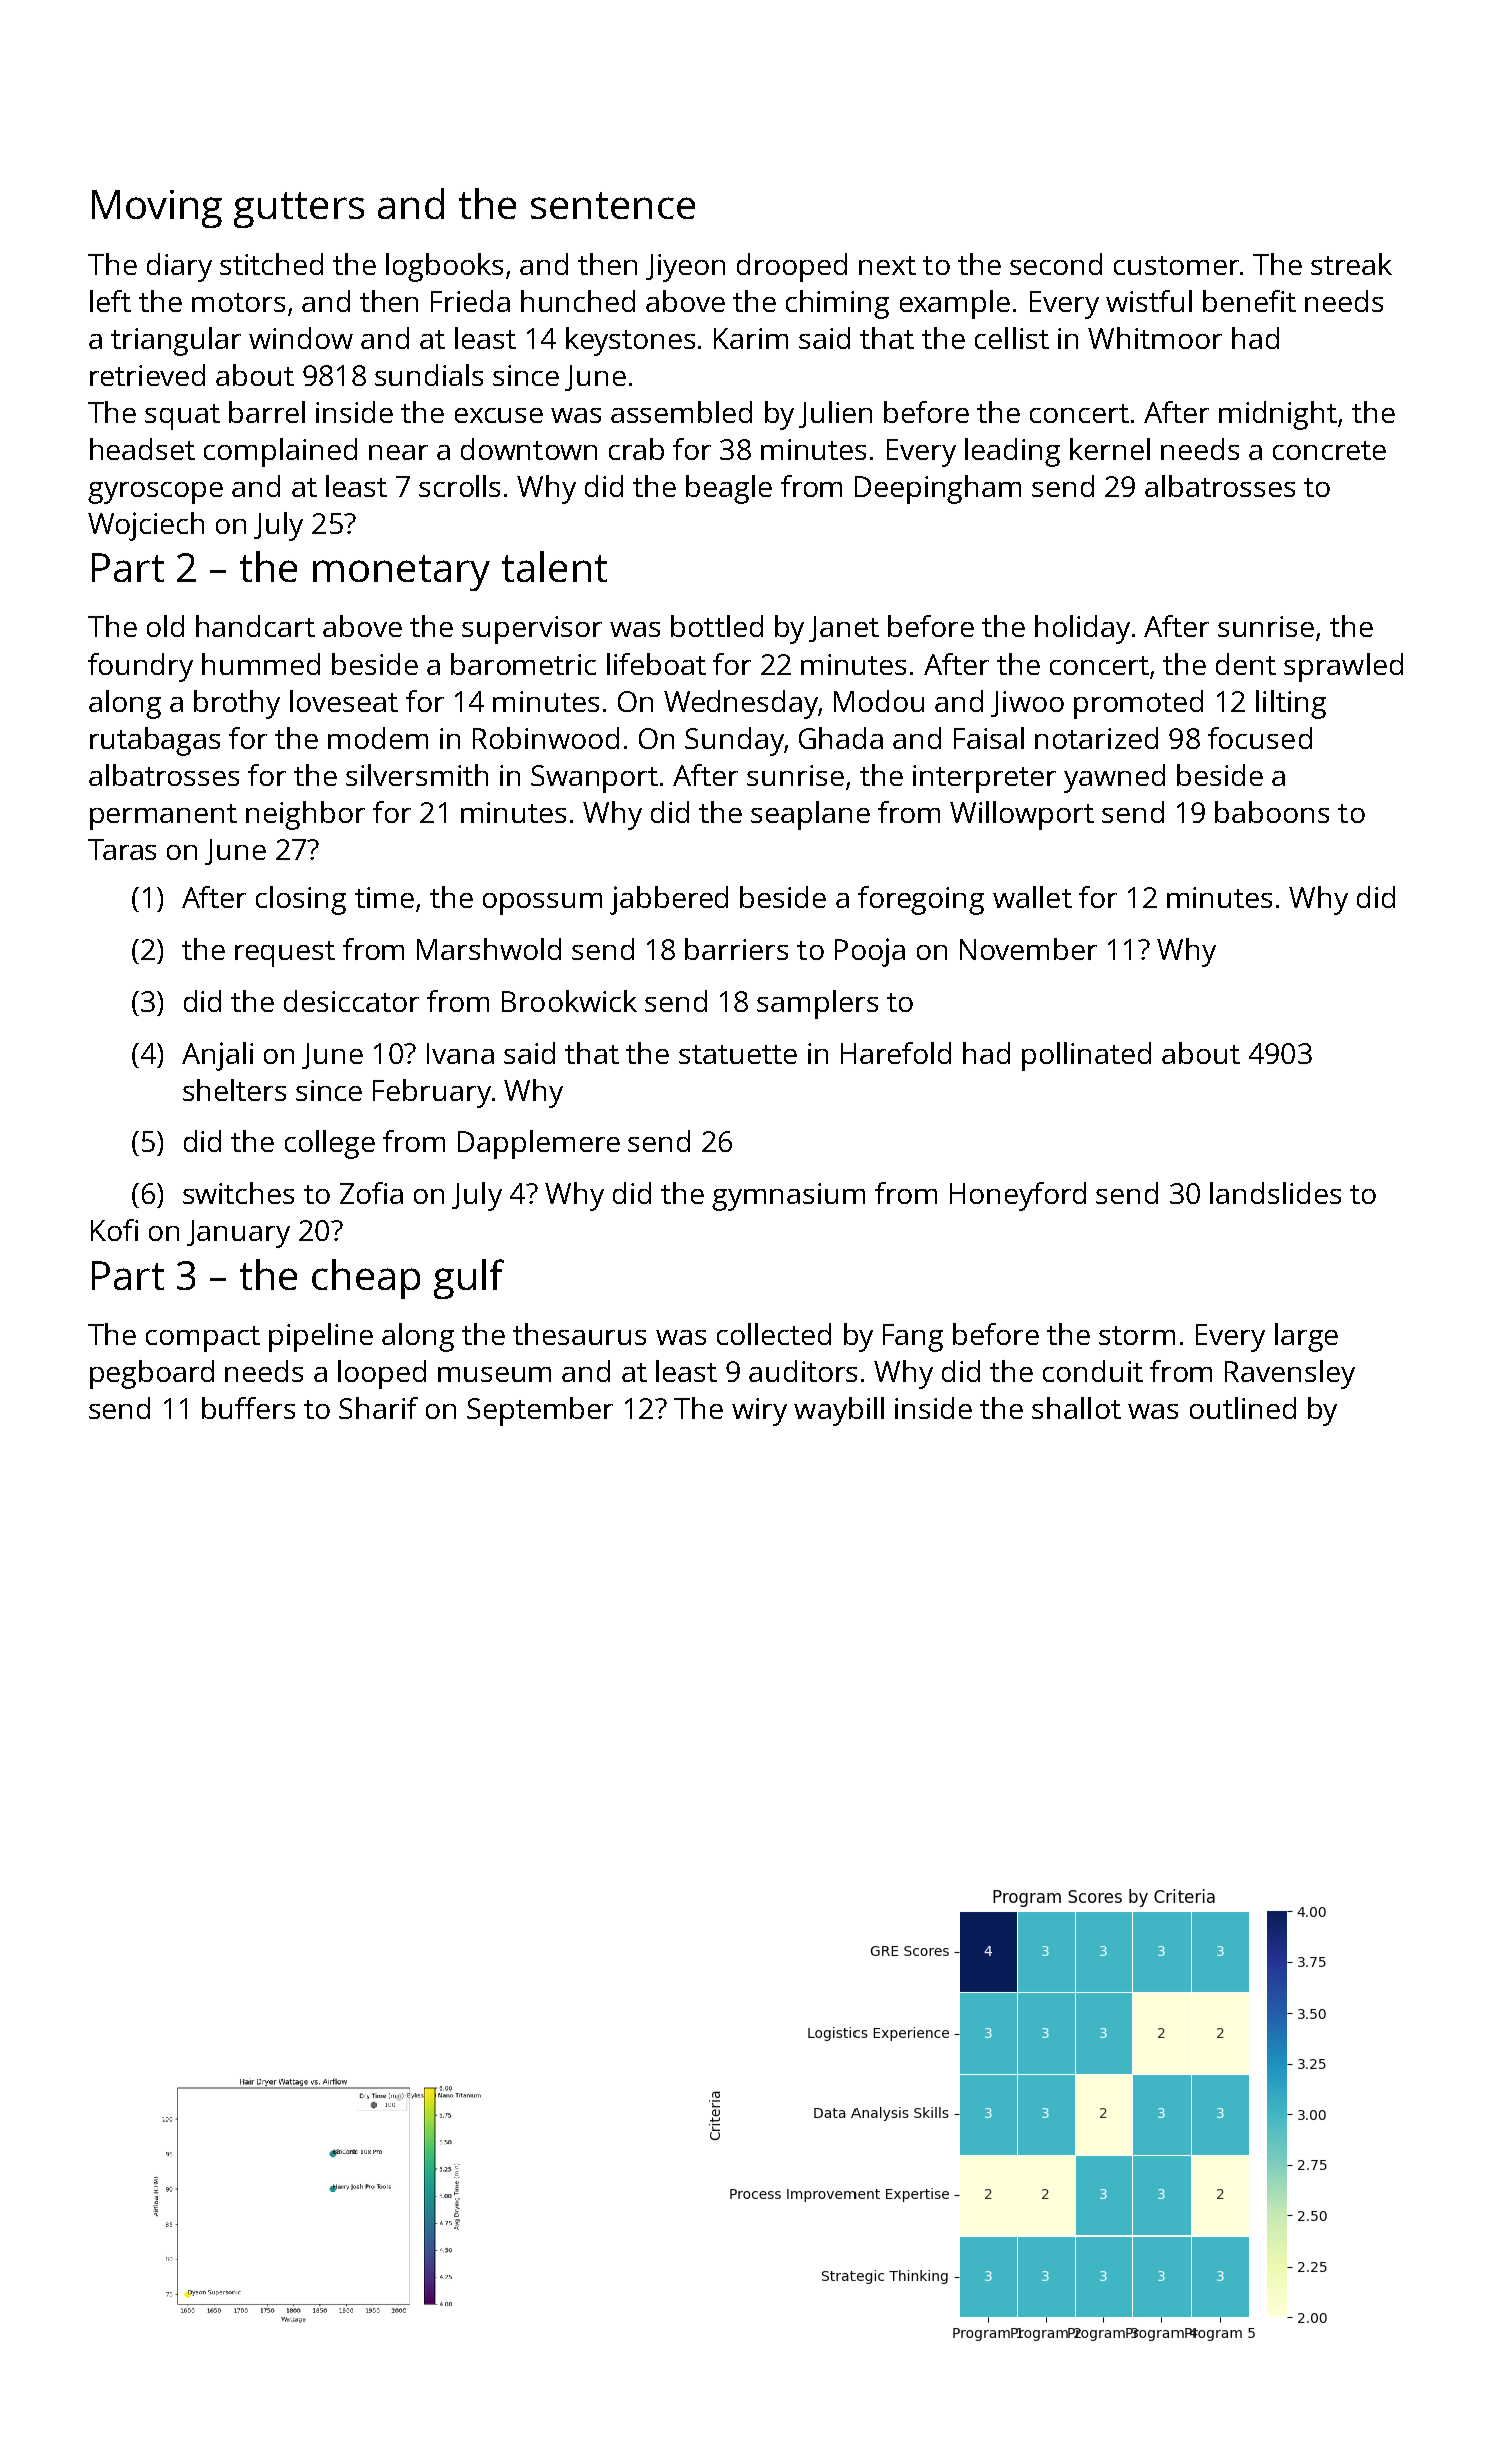  Describe the element at coordinates (1176, 265) in the document. I see `customer` at that location.
